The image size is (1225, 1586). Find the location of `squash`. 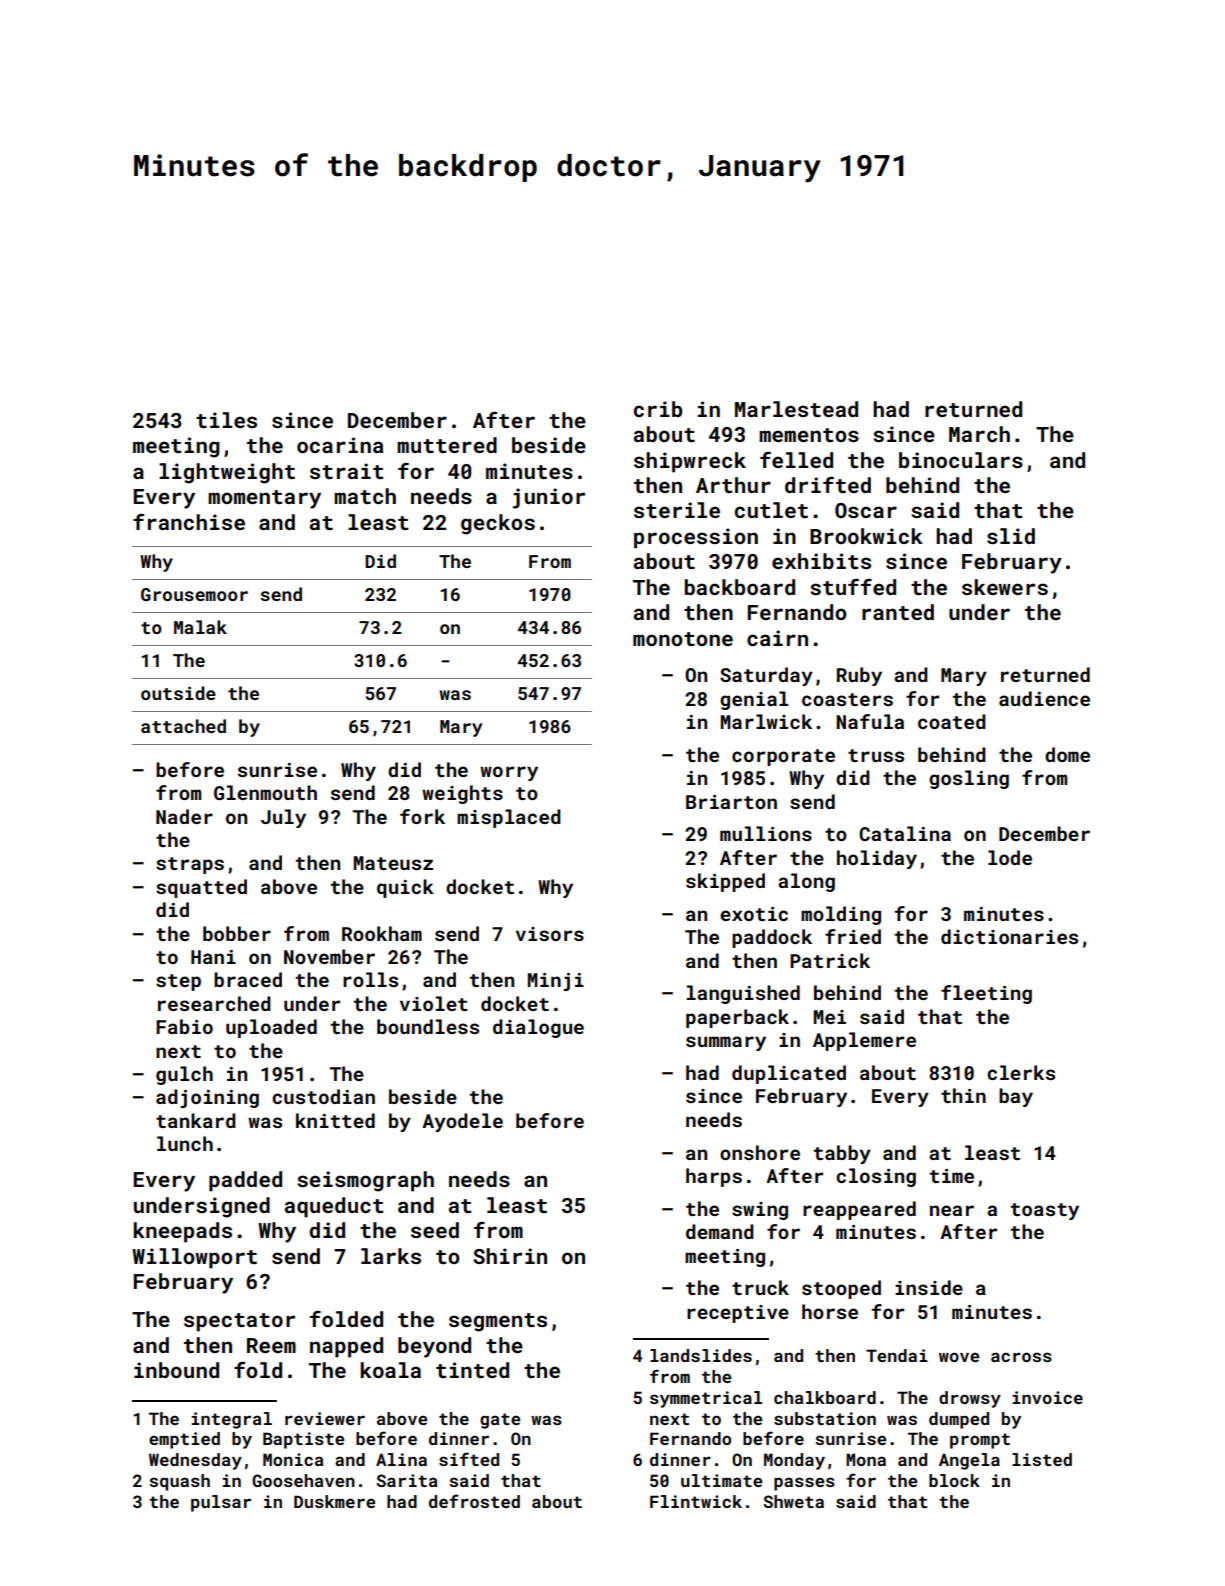

squash is located at coordinates (179, 1482).
